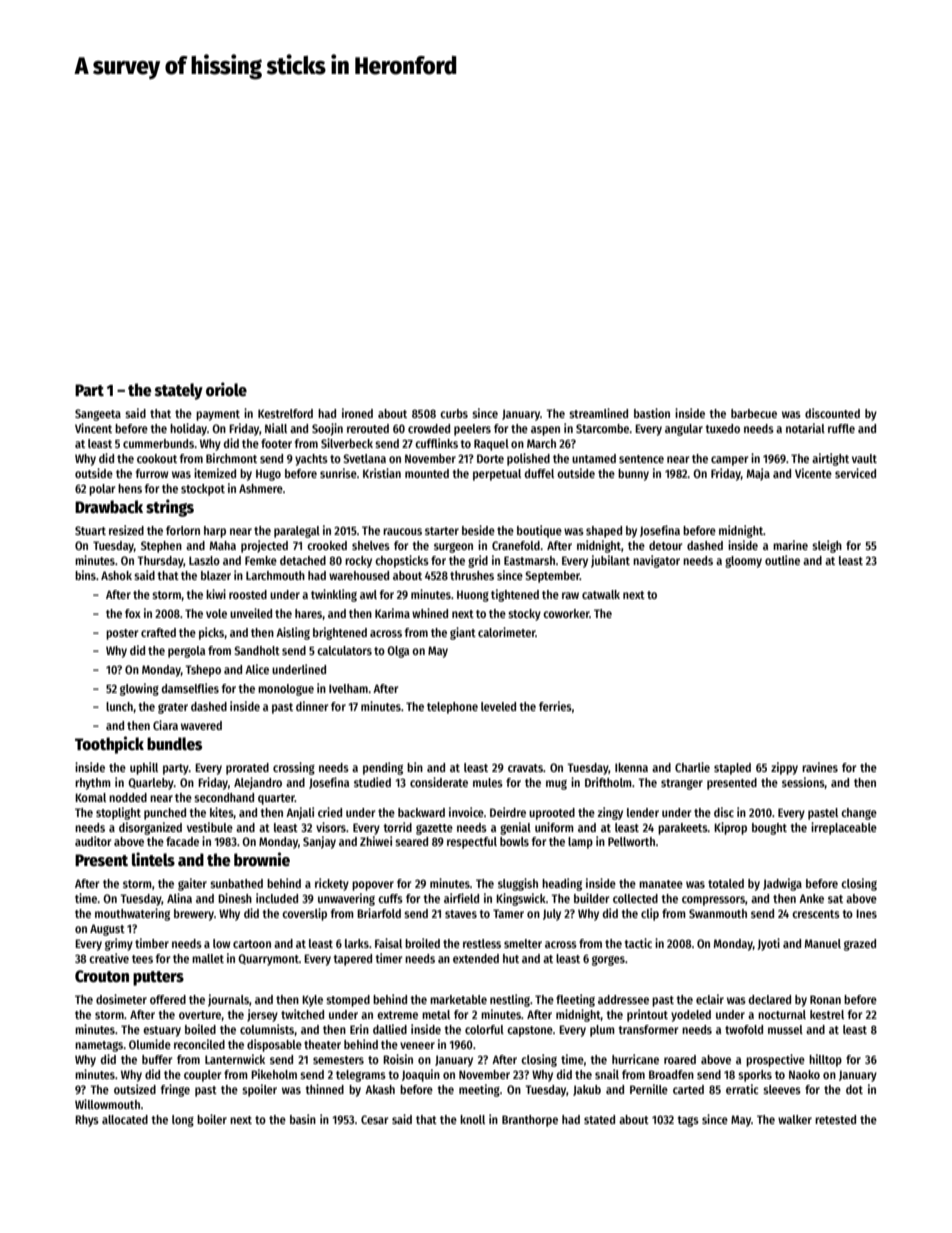 The image size is (952, 1233). I want to click on Cesar, so click(374, 1119).
